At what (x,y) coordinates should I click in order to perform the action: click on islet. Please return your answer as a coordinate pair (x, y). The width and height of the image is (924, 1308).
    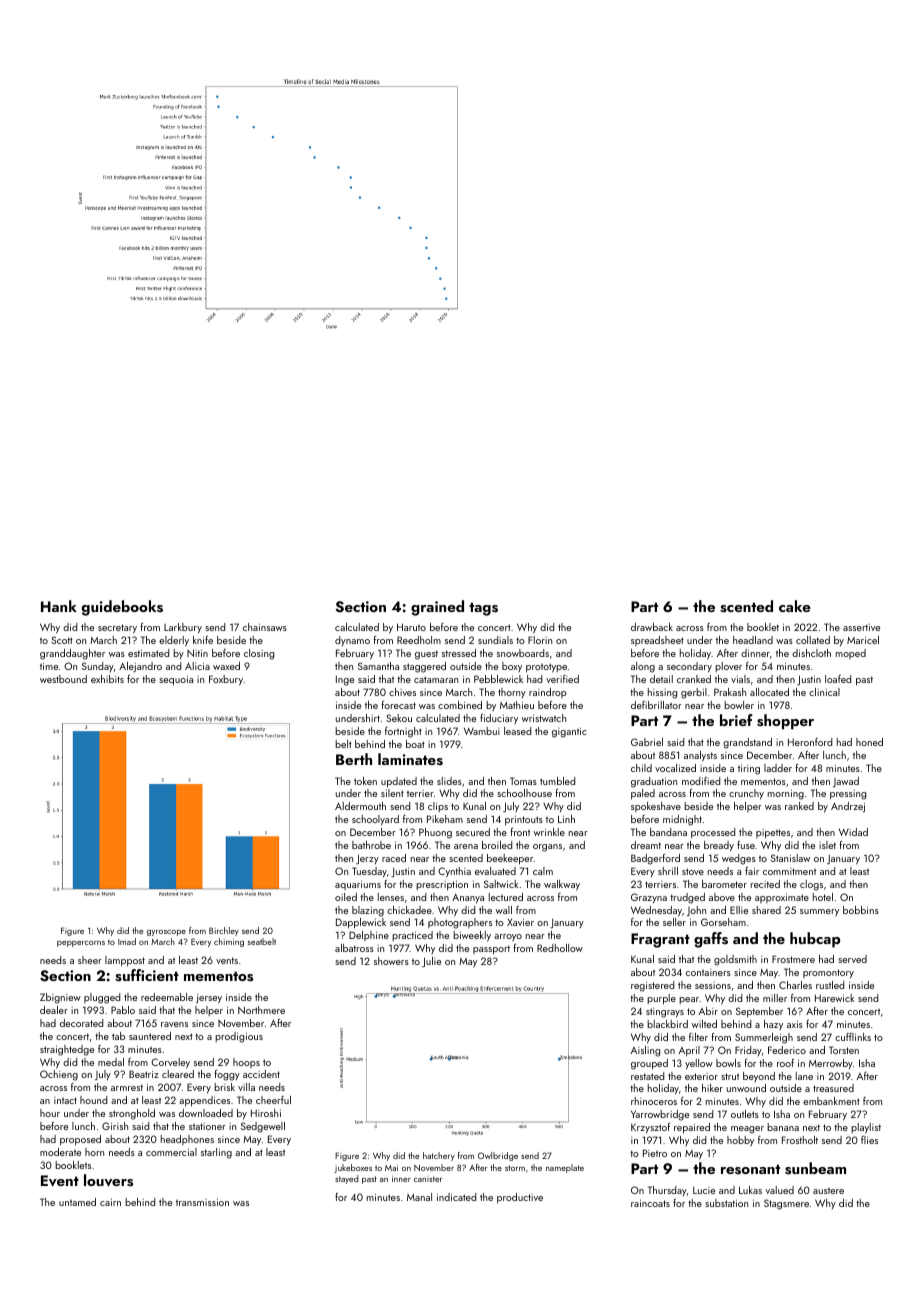
    Looking at the image, I should click on (827, 845).
